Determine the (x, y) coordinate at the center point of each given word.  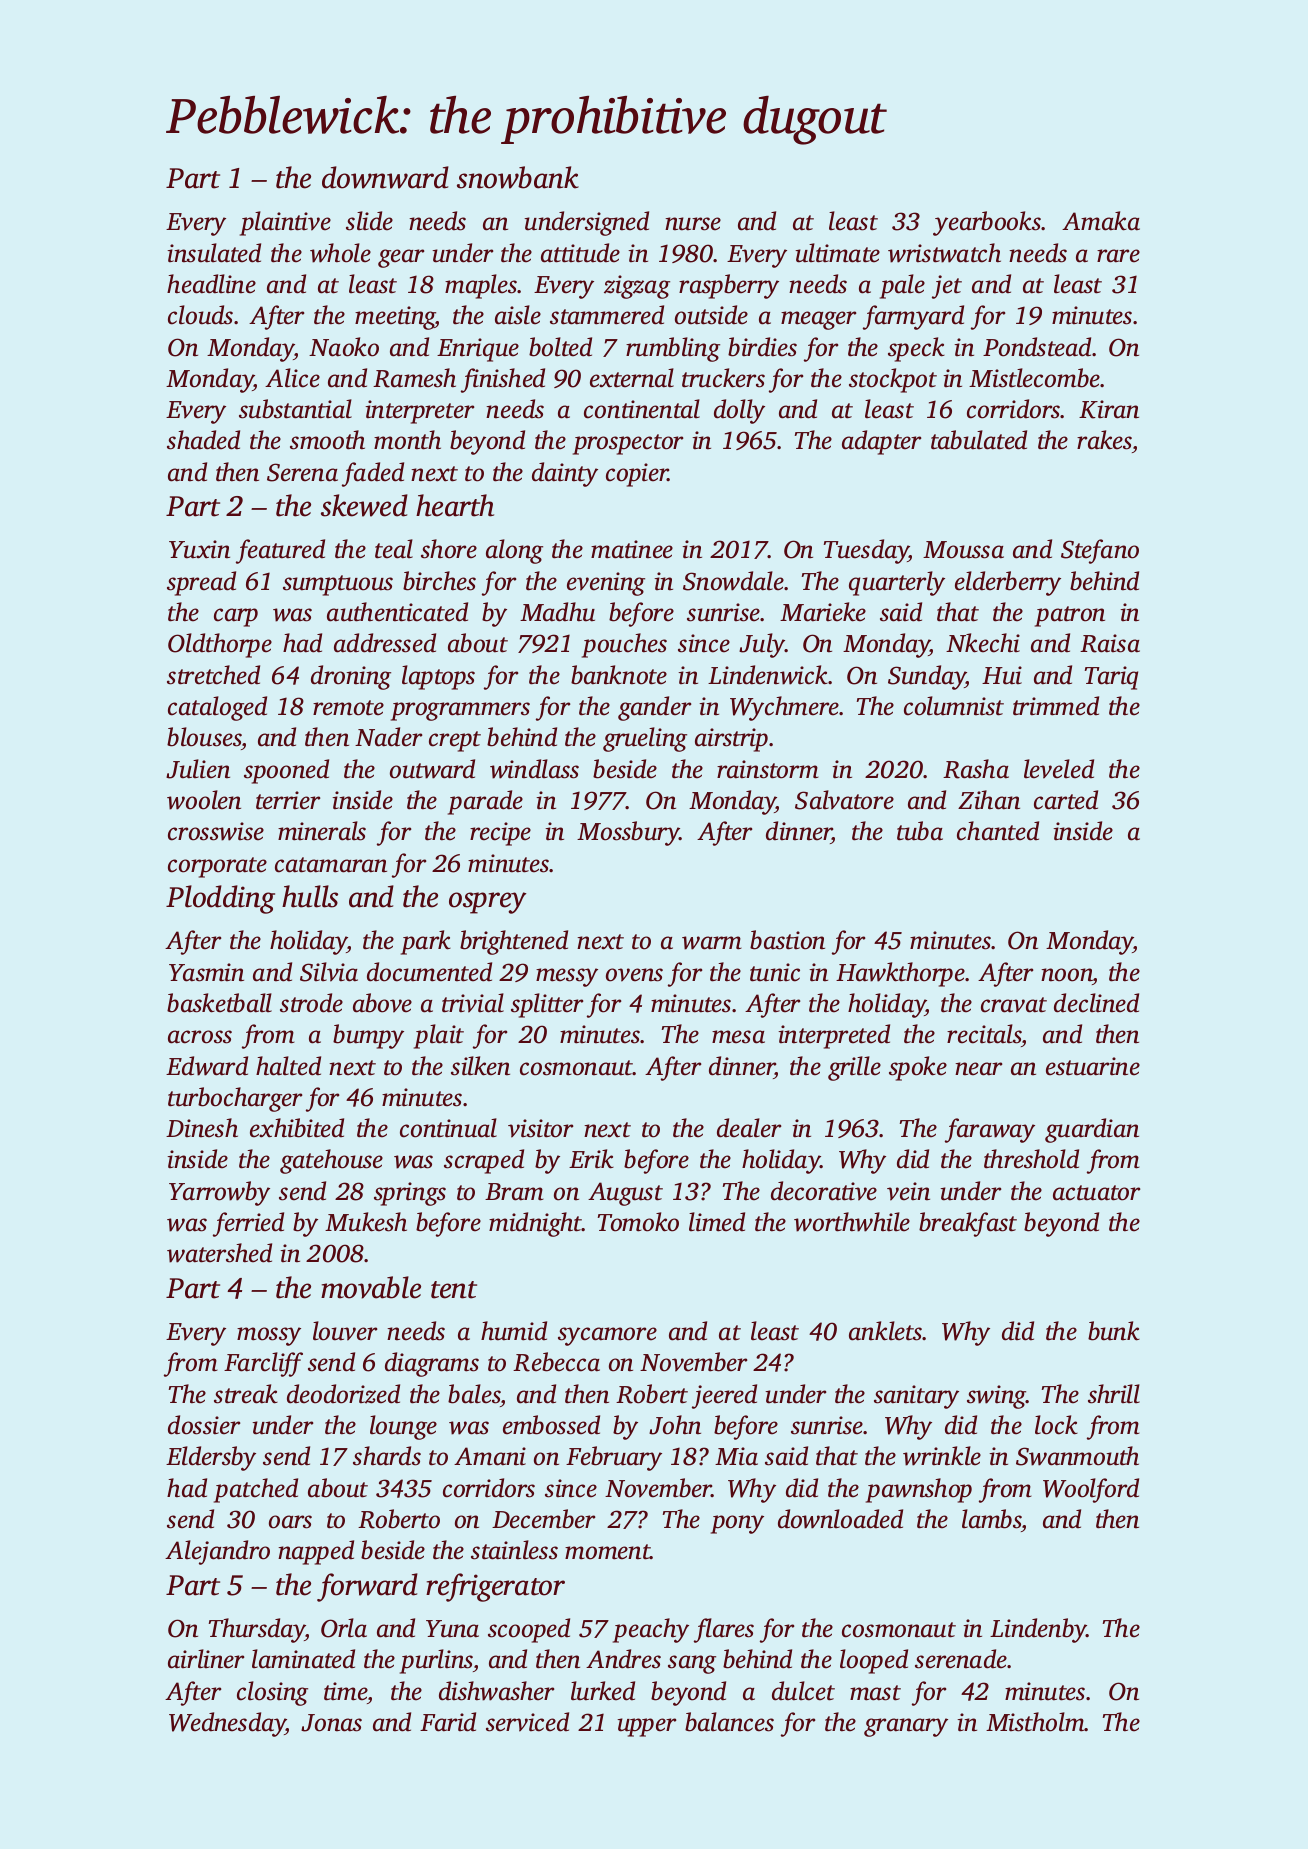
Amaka (1101, 221)
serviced (527, 1722)
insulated (214, 253)
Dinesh (202, 1128)
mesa (738, 1037)
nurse (693, 224)
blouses (204, 738)
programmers (460, 711)
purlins (436, 1661)
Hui (1002, 675)
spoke (918, 1068)
